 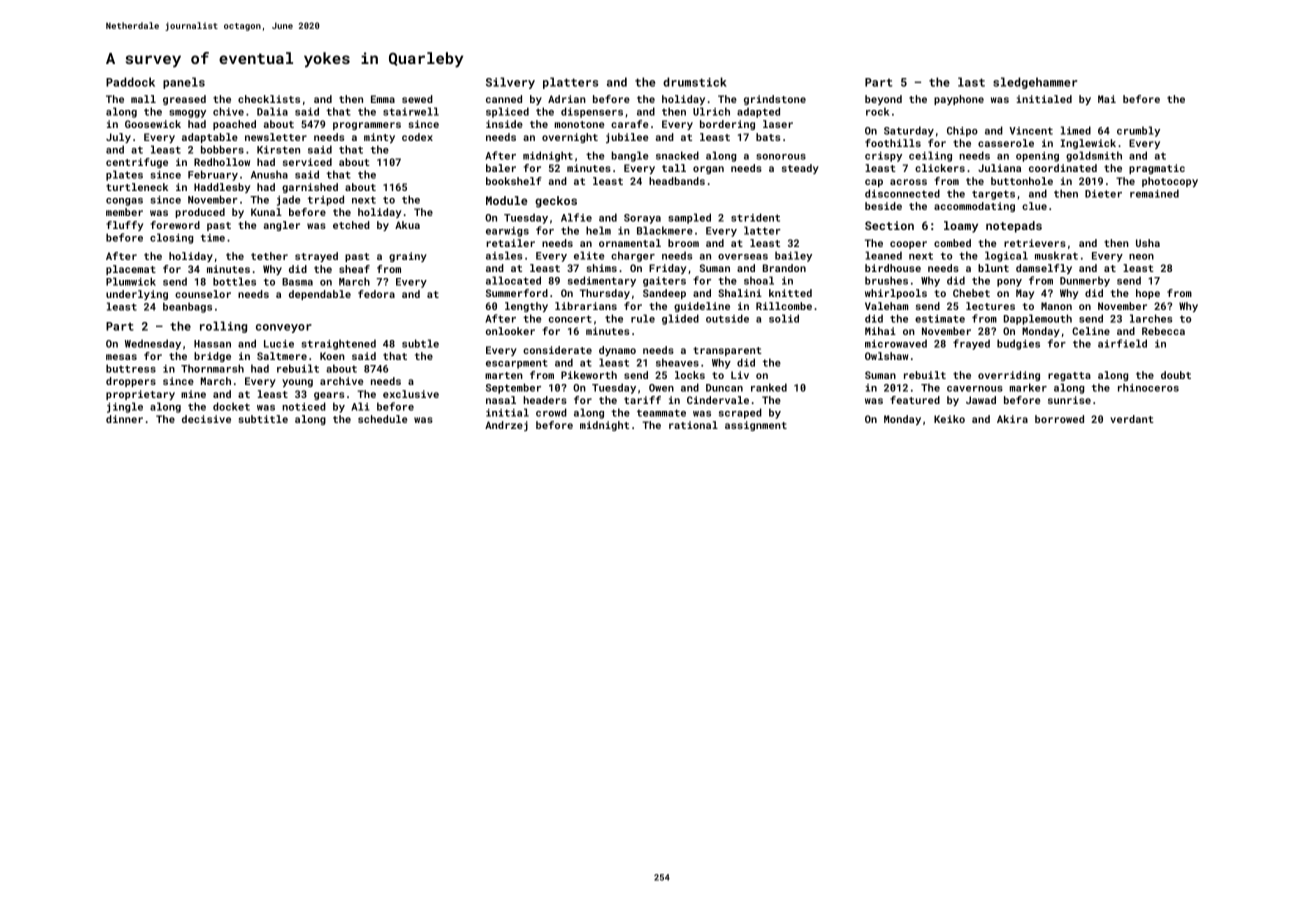 I want to click on Dieter, so click(x=1103, y=194).
